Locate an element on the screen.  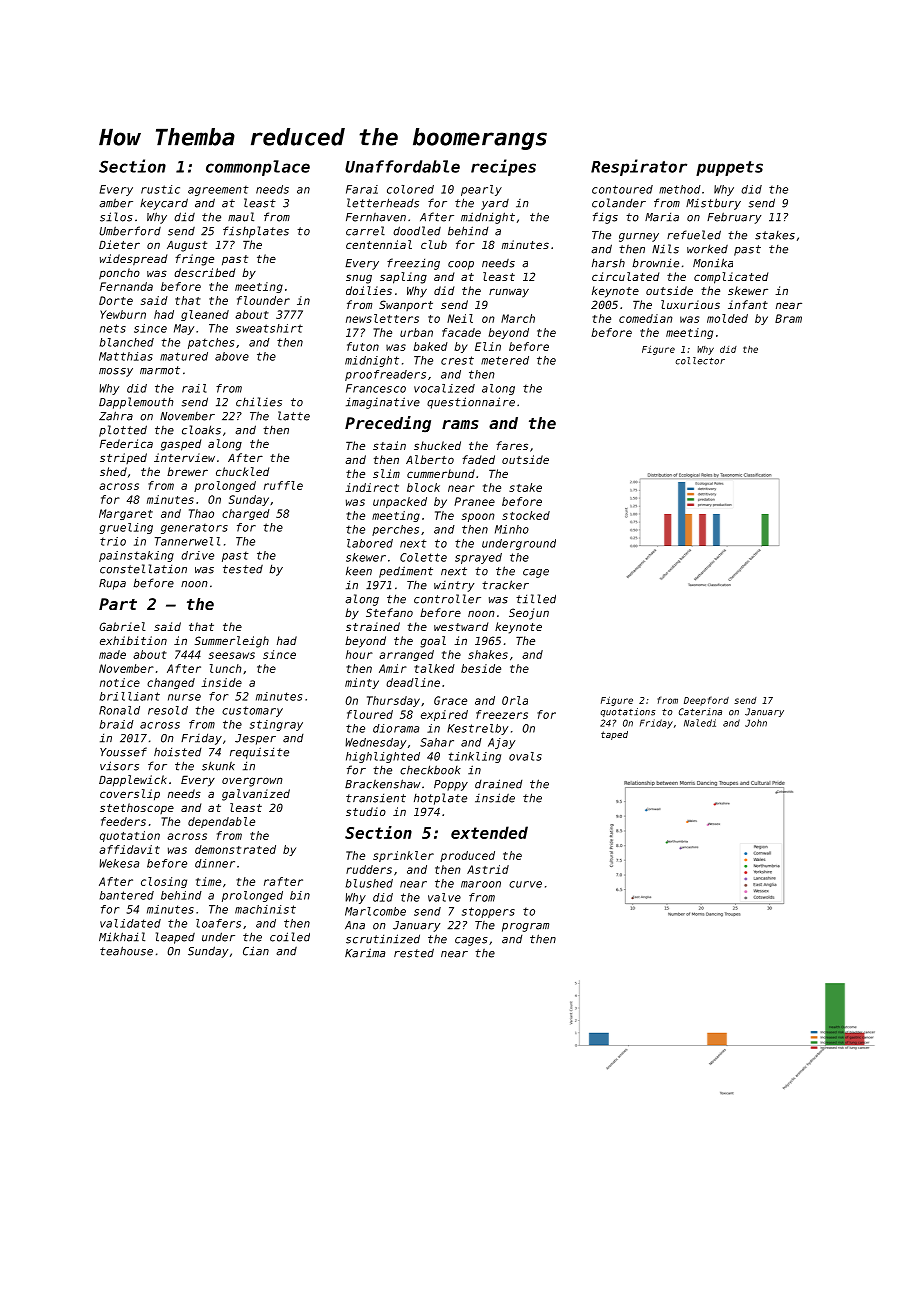
vocalized is located at coordinates (444, 388).
